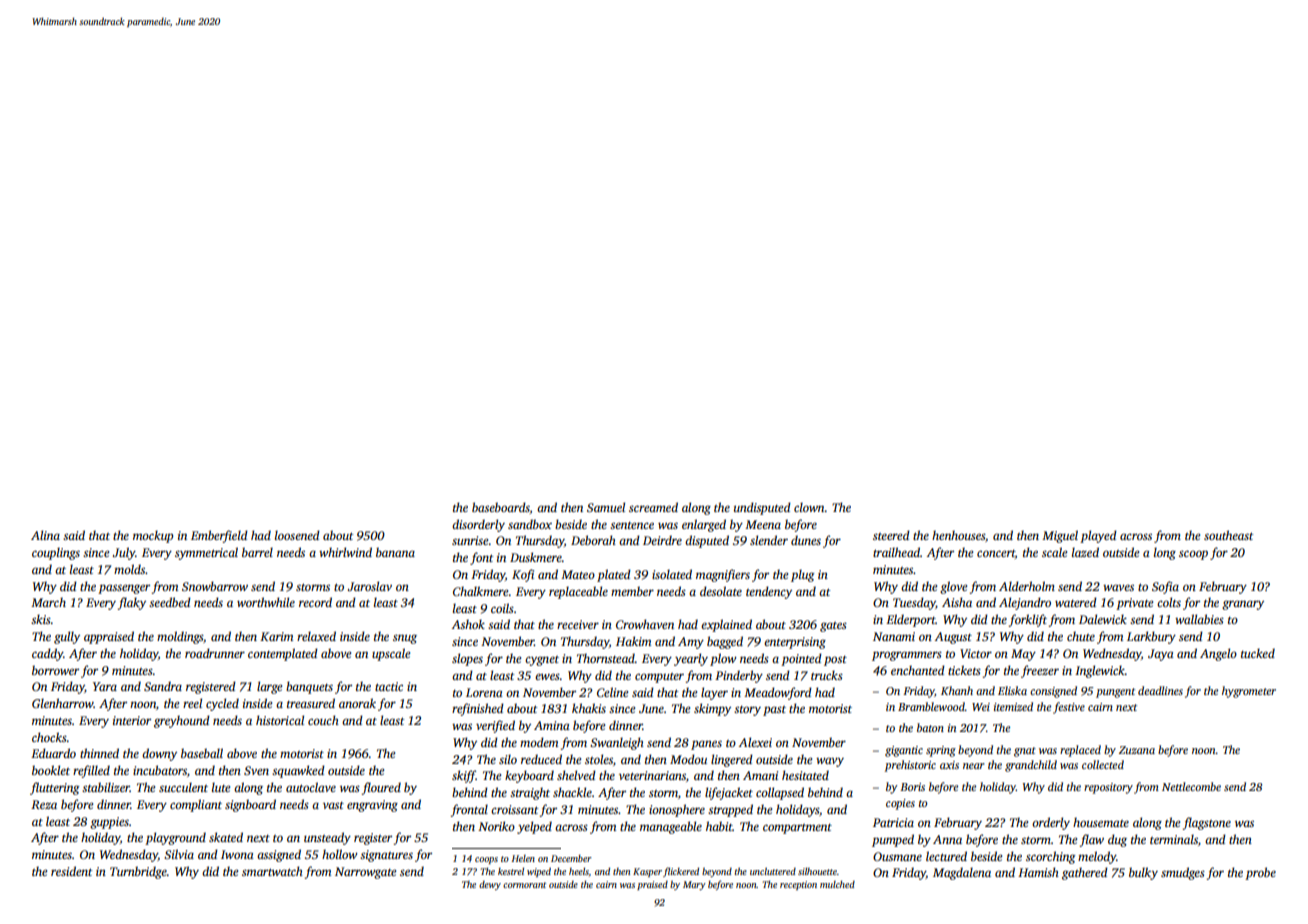  What do you see at coordinates (202, 753) in the image?
I see `baseball` at bounding box center [202, 753].
